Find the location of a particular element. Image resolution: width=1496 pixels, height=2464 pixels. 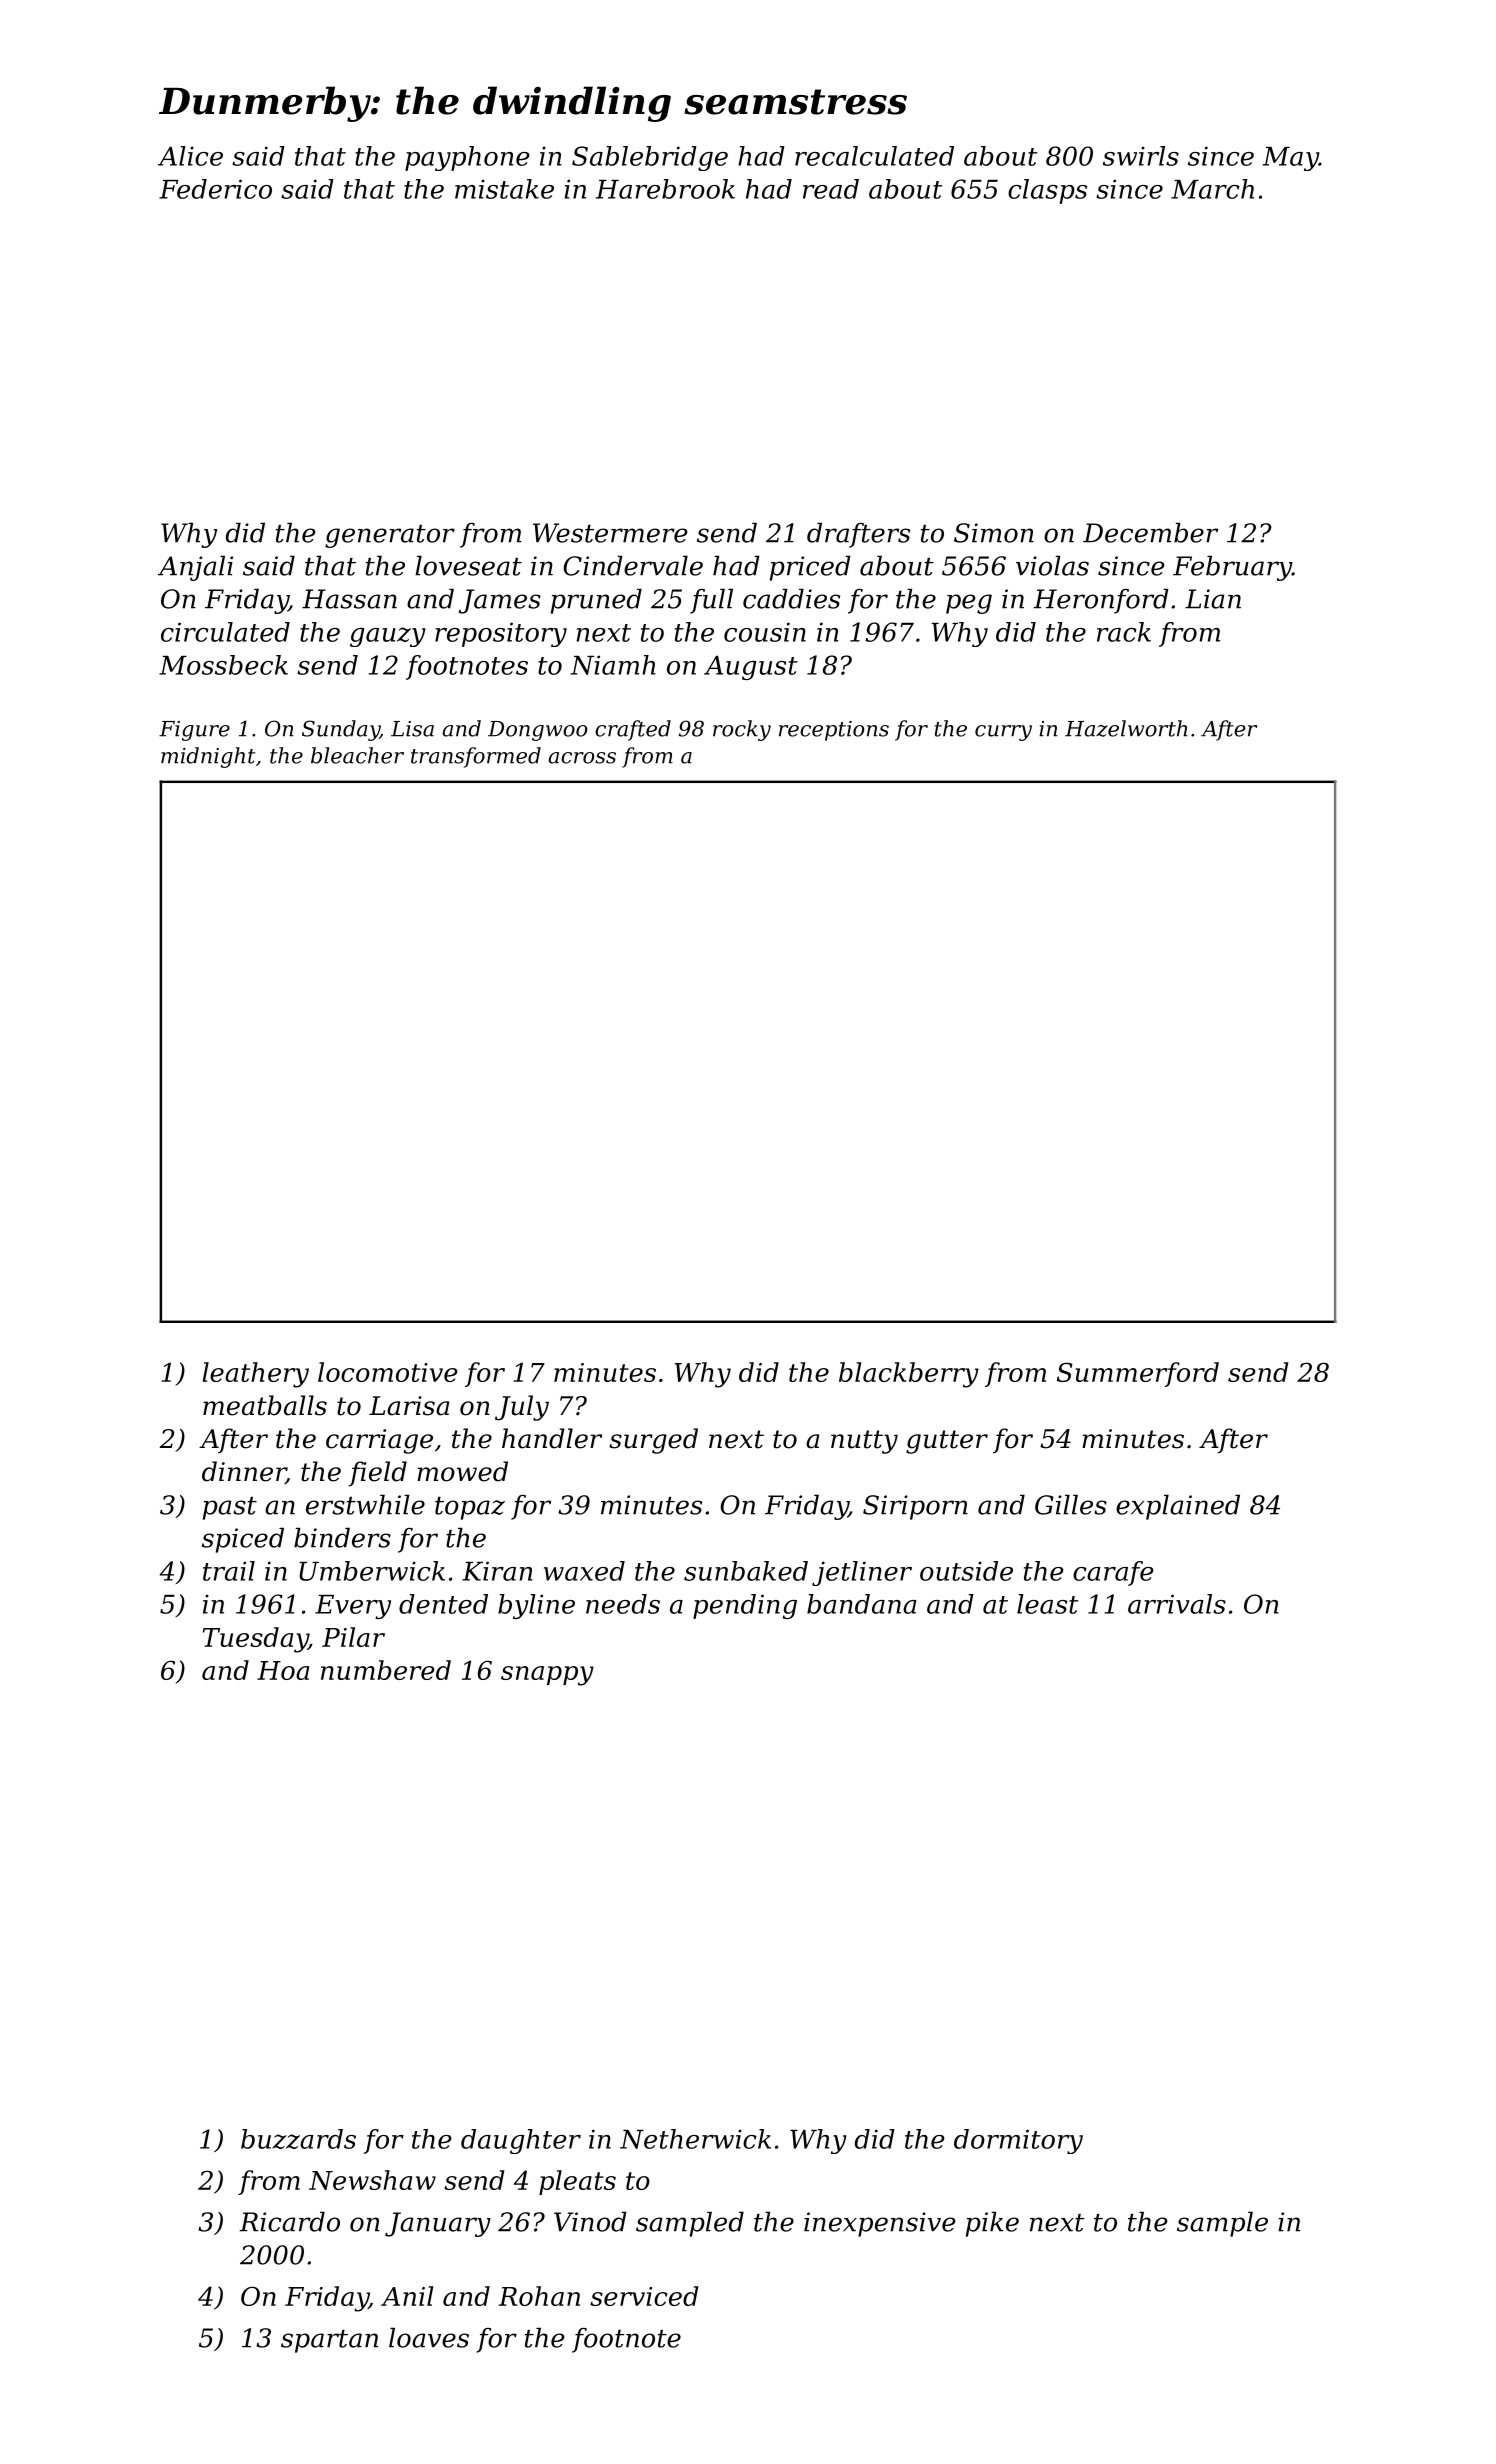

Alice is located at coordinates (190, 156).
